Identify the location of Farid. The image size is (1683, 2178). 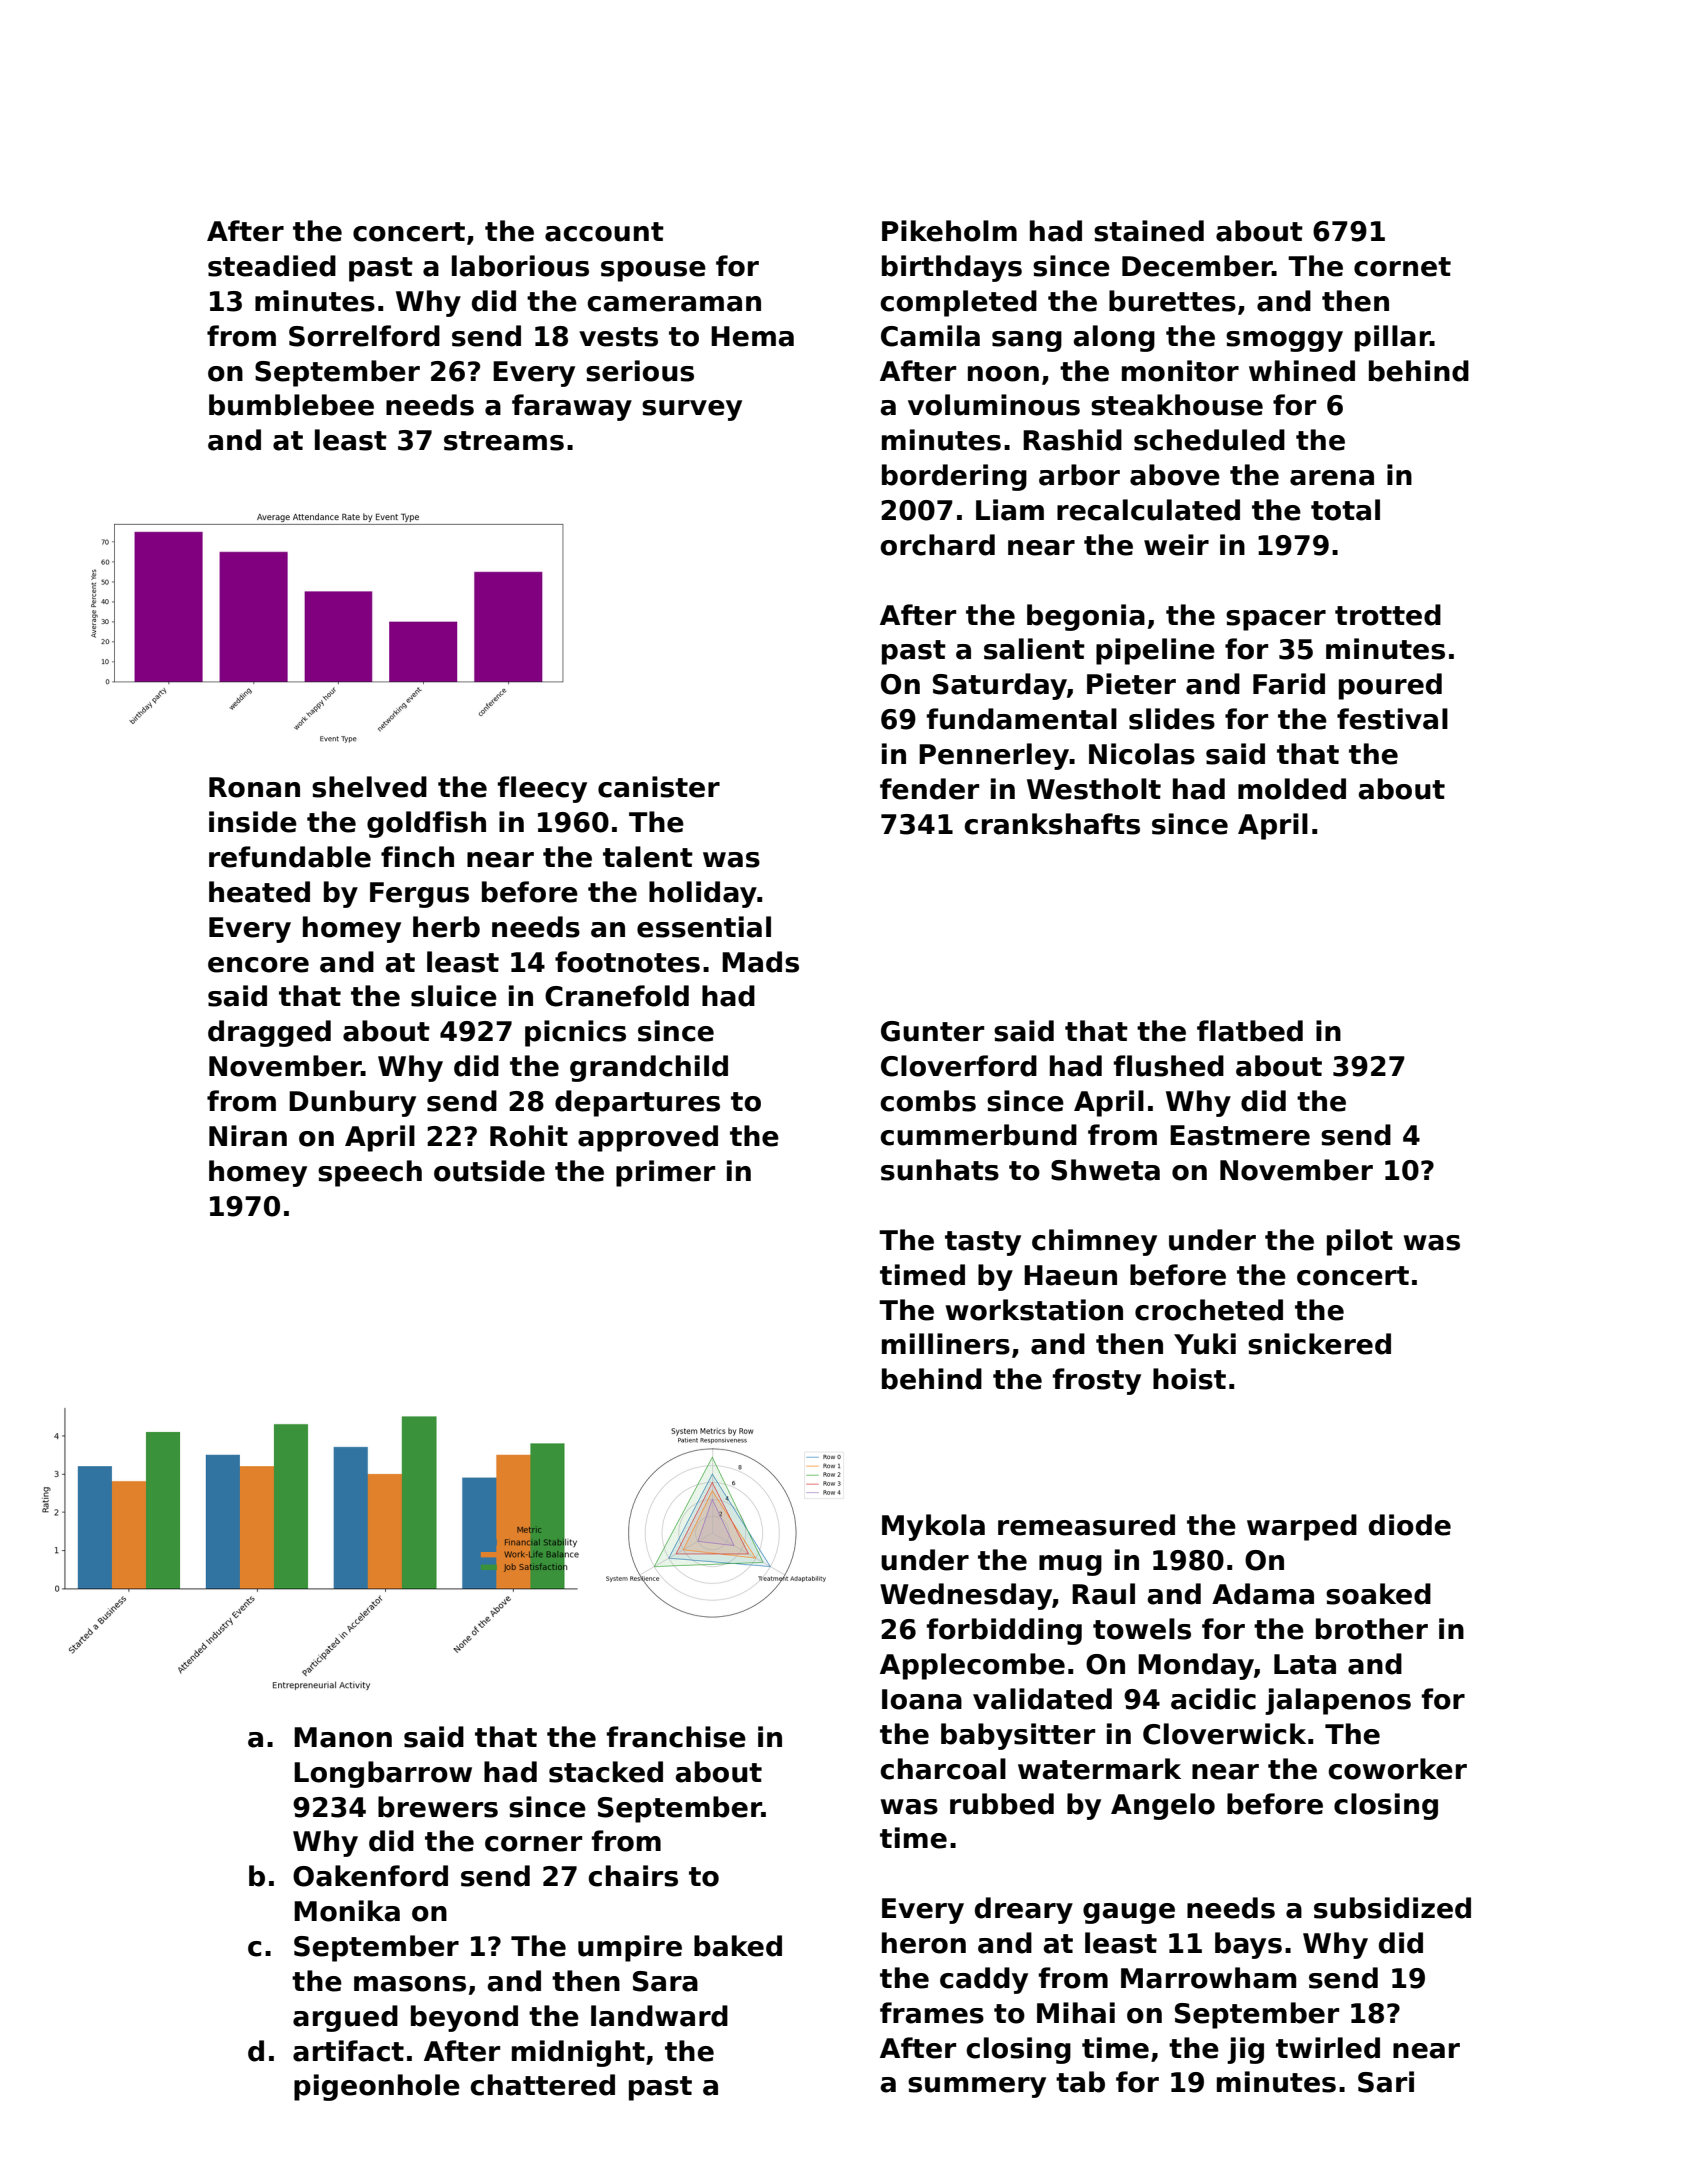
(1289, 684).
